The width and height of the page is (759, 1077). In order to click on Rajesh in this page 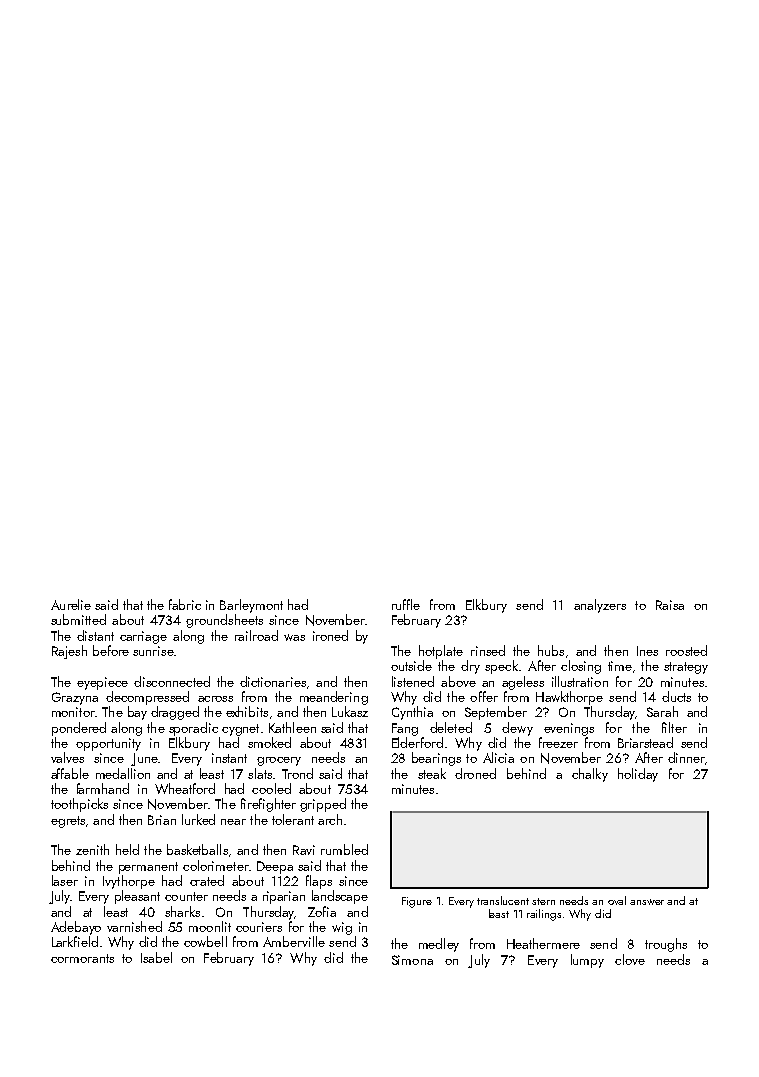, I will do `click(69, 652)`.
